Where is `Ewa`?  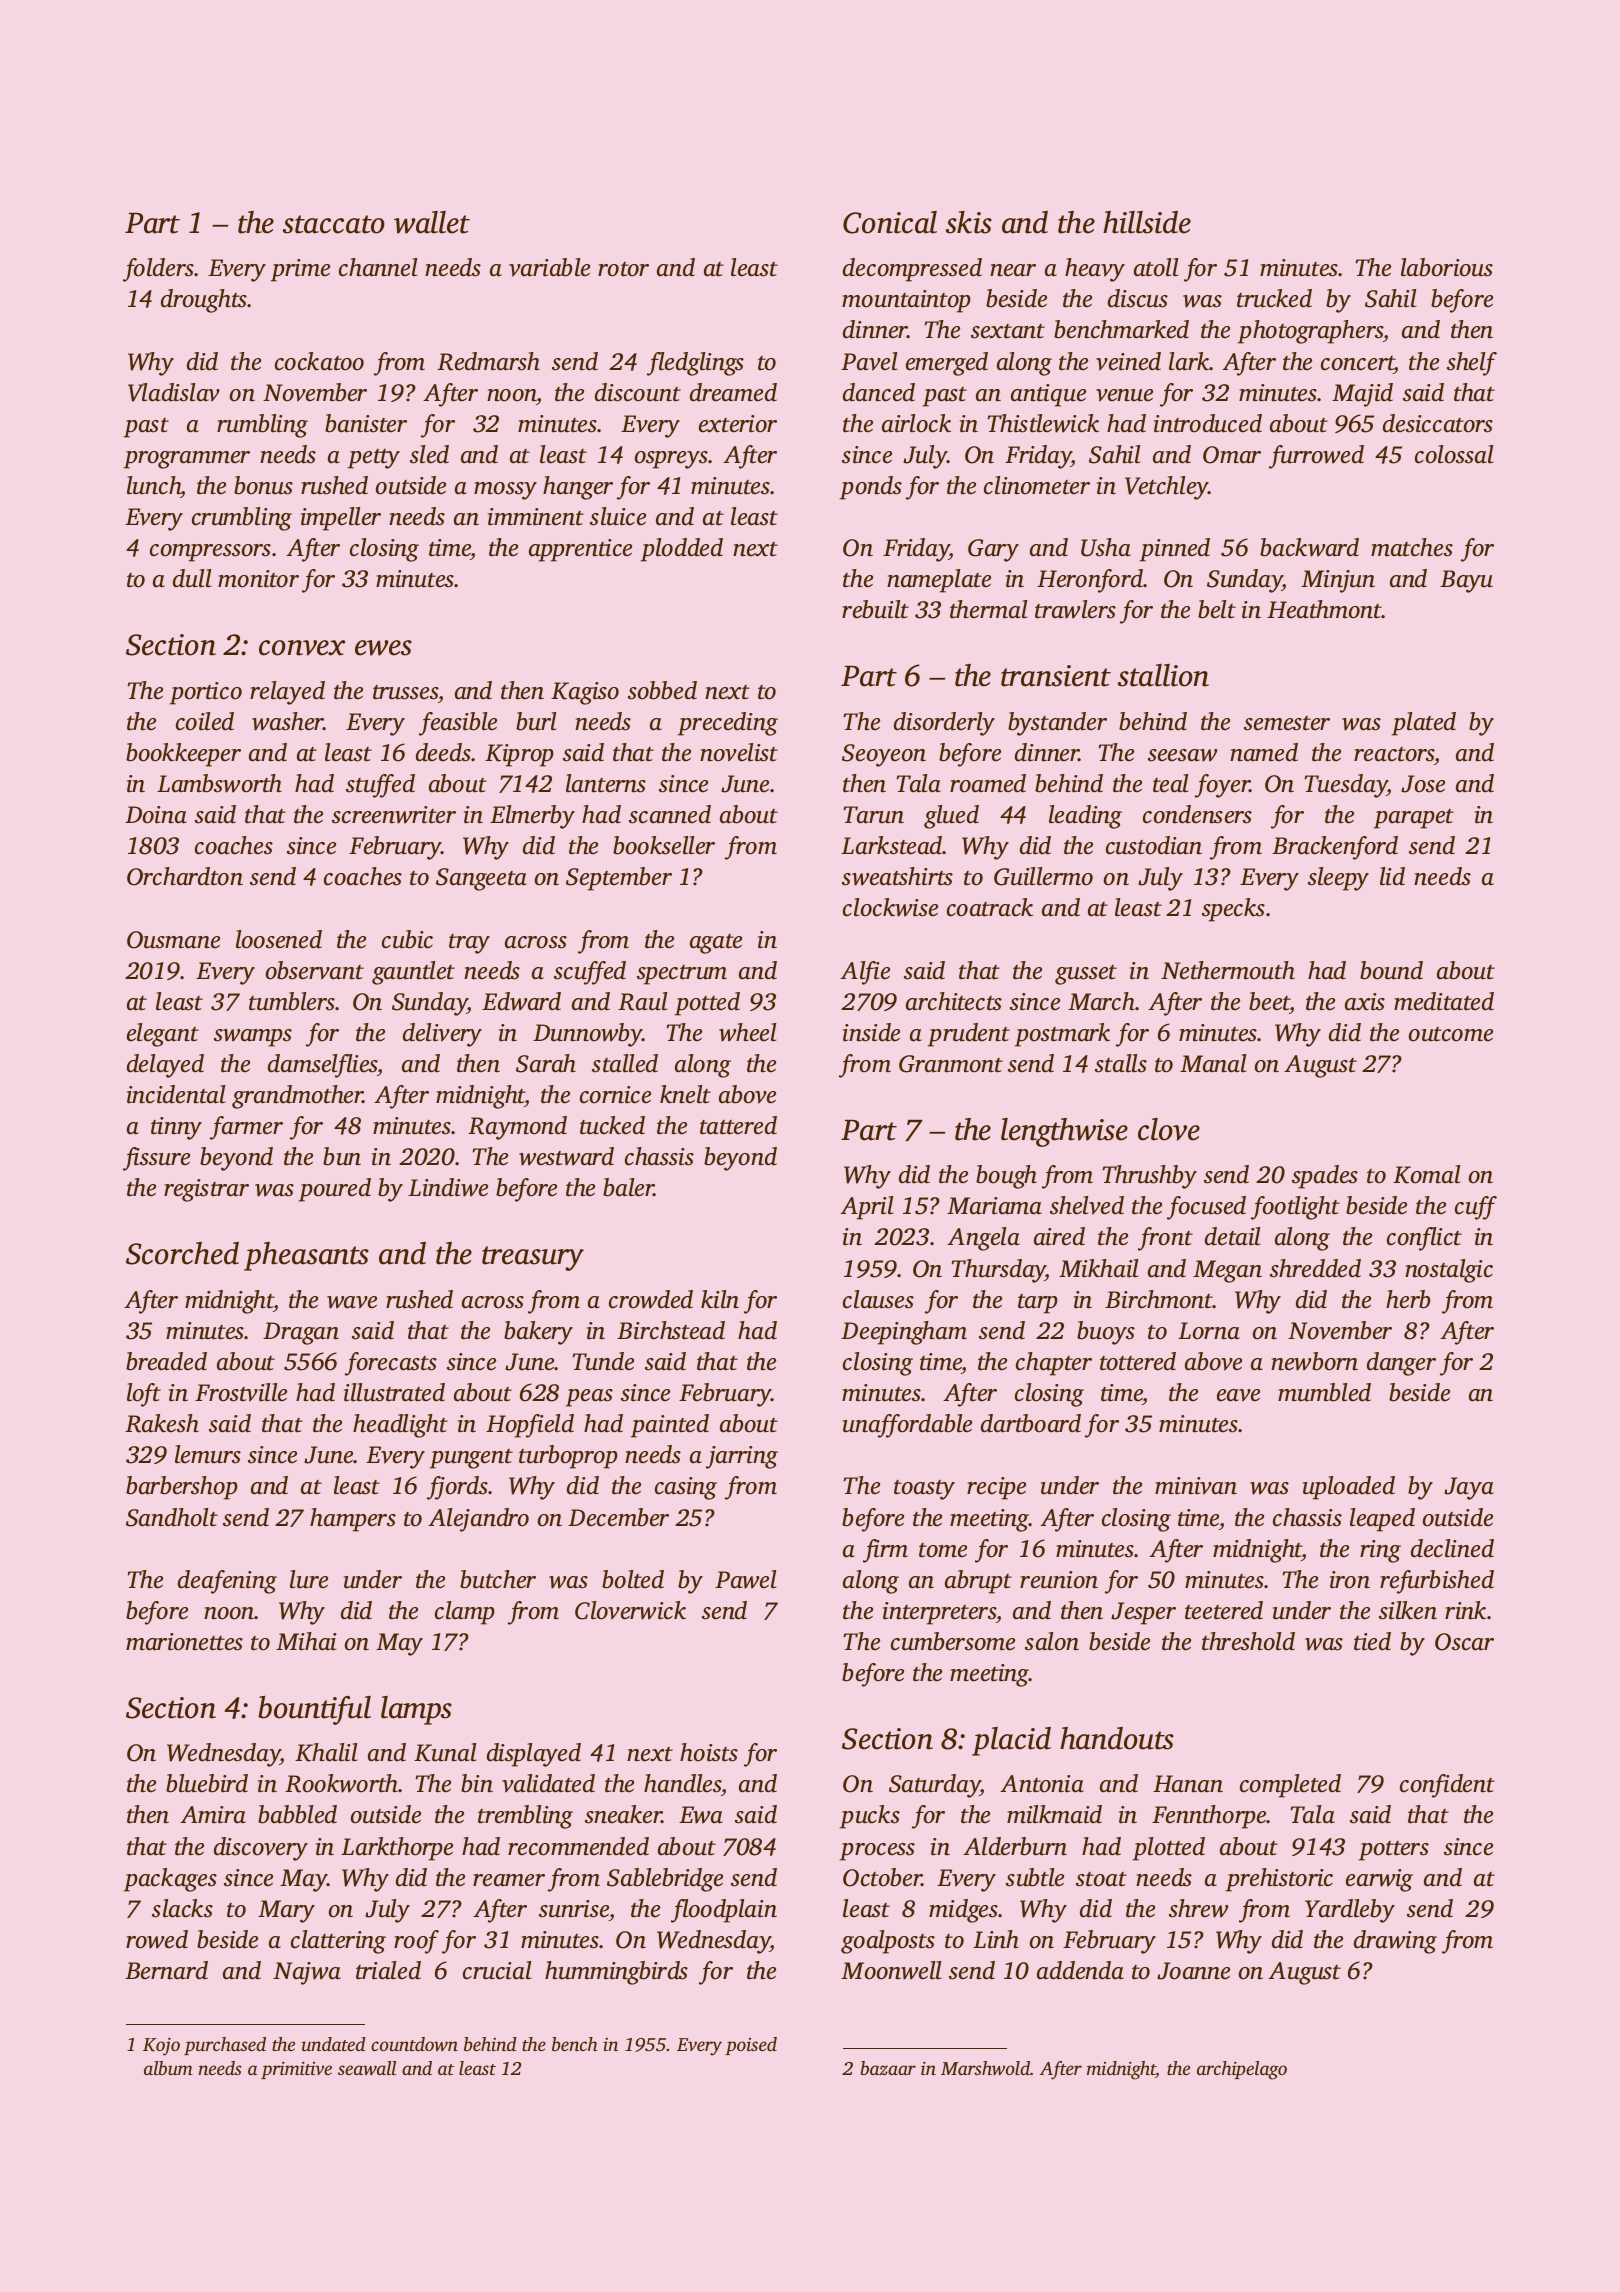
Ewa is located at coordinates (701, 1815).
